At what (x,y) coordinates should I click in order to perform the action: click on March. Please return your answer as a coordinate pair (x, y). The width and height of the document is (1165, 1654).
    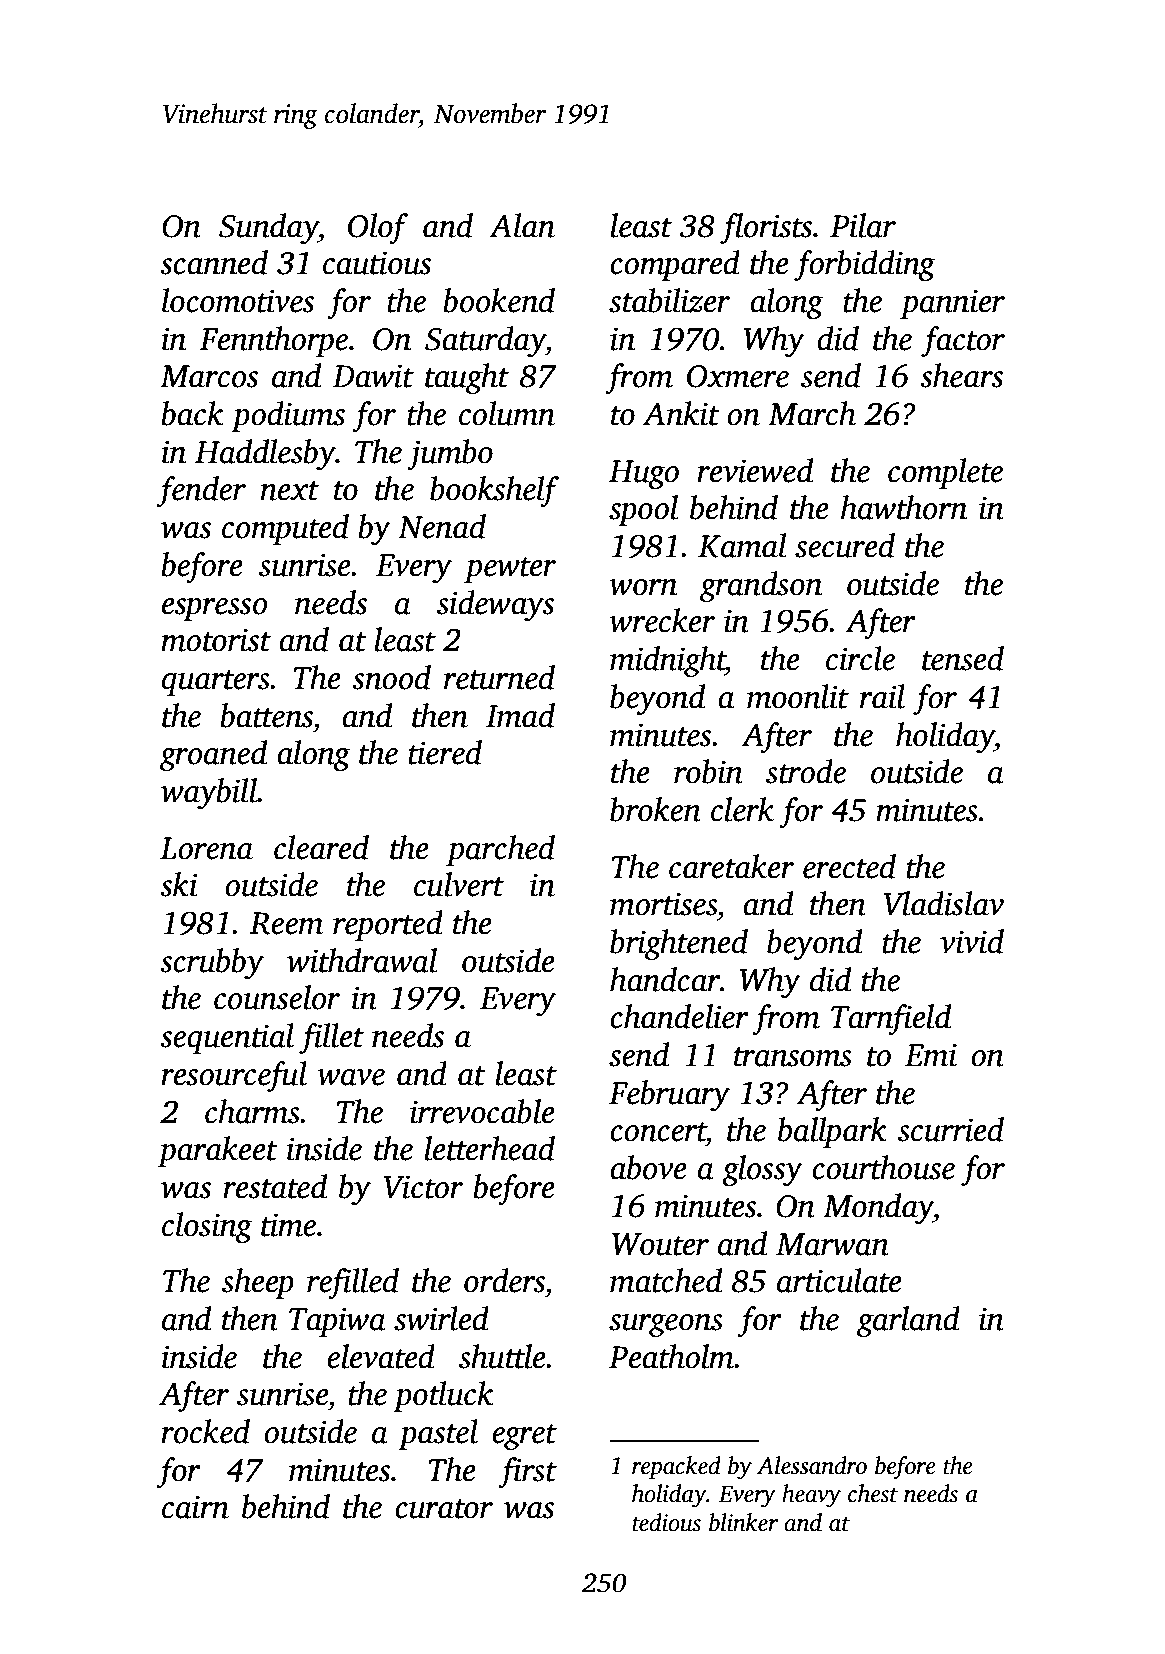
    Looking at the image, I should click on (812, 413).
